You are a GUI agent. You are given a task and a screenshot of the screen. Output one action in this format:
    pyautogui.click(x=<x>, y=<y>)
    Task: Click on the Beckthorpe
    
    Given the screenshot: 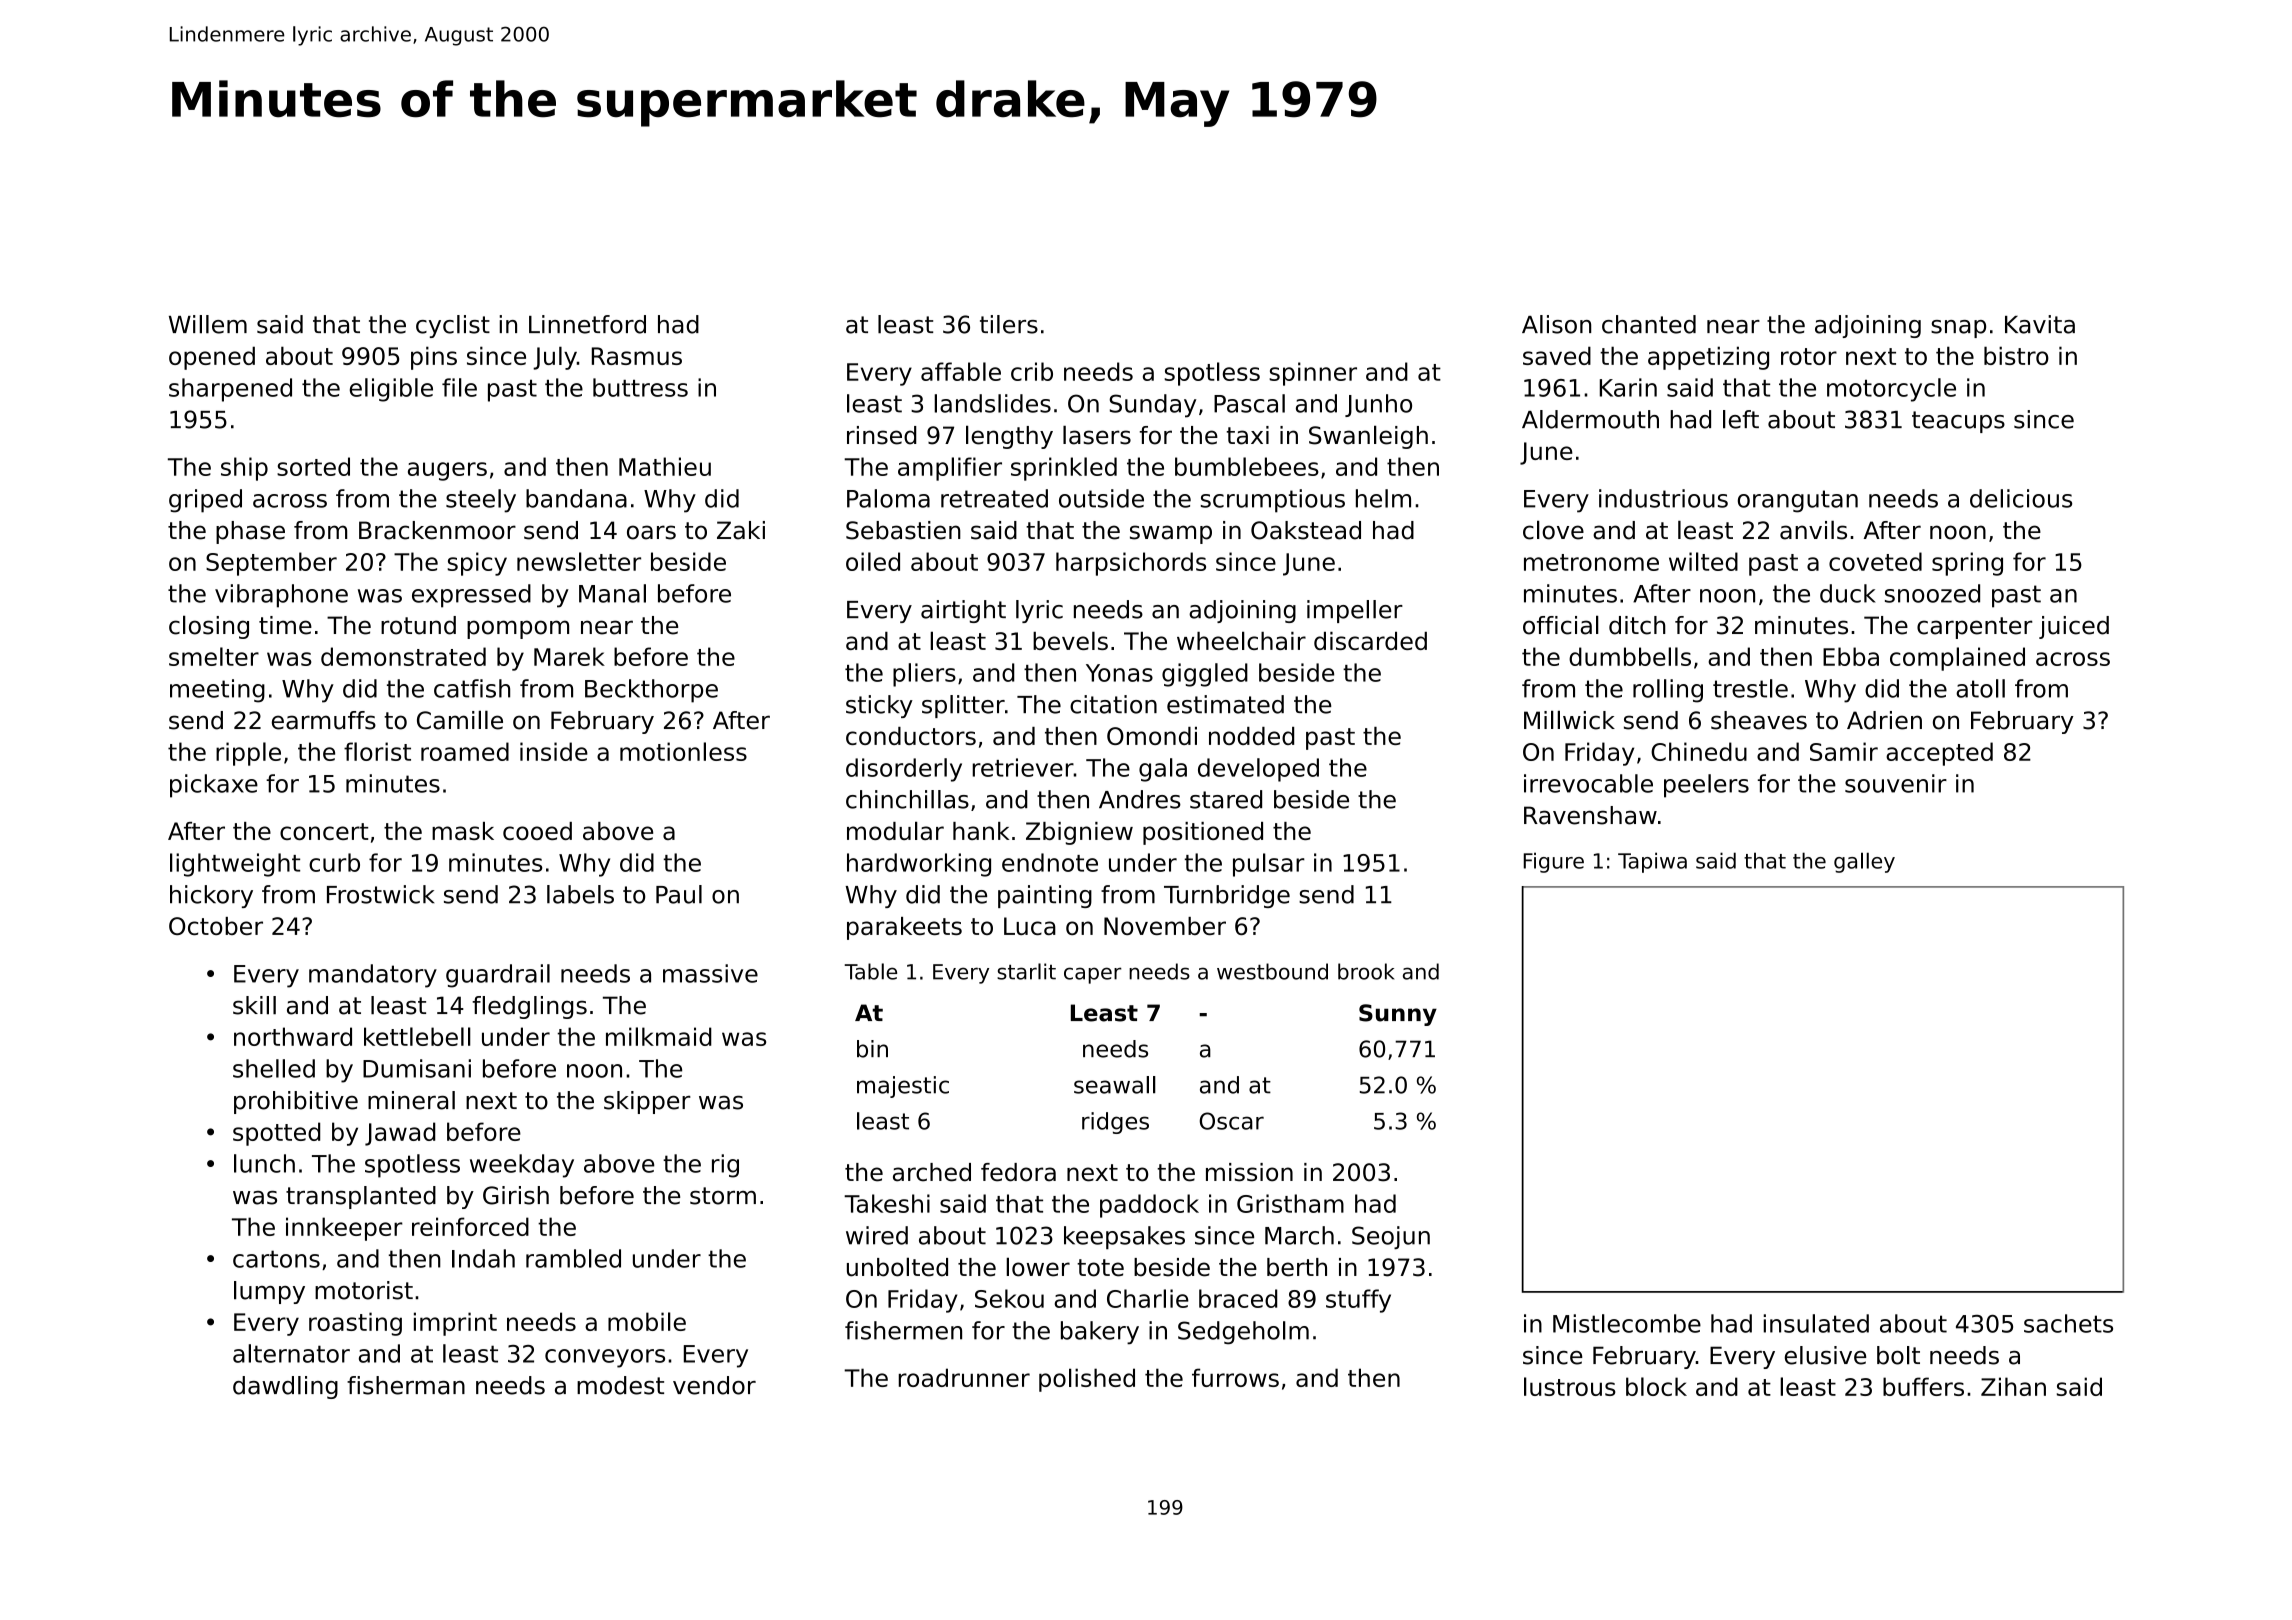 What is the action you would take?
    pyautogui.click(x=651, y=691)
